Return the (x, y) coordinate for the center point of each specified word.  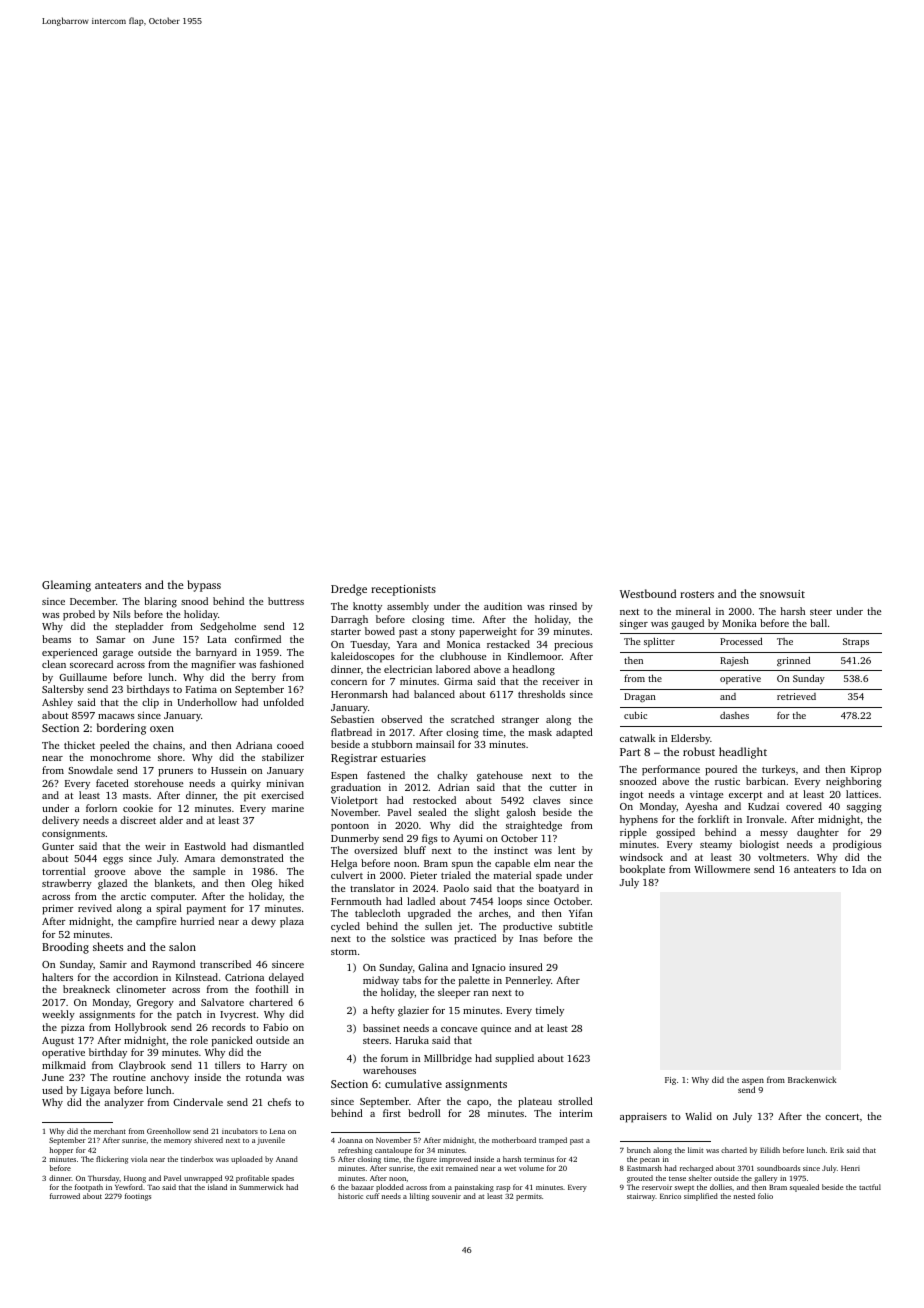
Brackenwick (812, 1079)
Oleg (261, 884)
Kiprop (866, 770)
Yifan (581, 913)
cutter (563, 788)
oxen (162, 729)
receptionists (403, 590)
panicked (232, 1041)
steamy (716, 846)
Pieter (423, 875)
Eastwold (205, 846)
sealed (432, 812)
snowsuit (782, 594)
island (217, 1187)
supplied (514, 1059)
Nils (122, 614)
